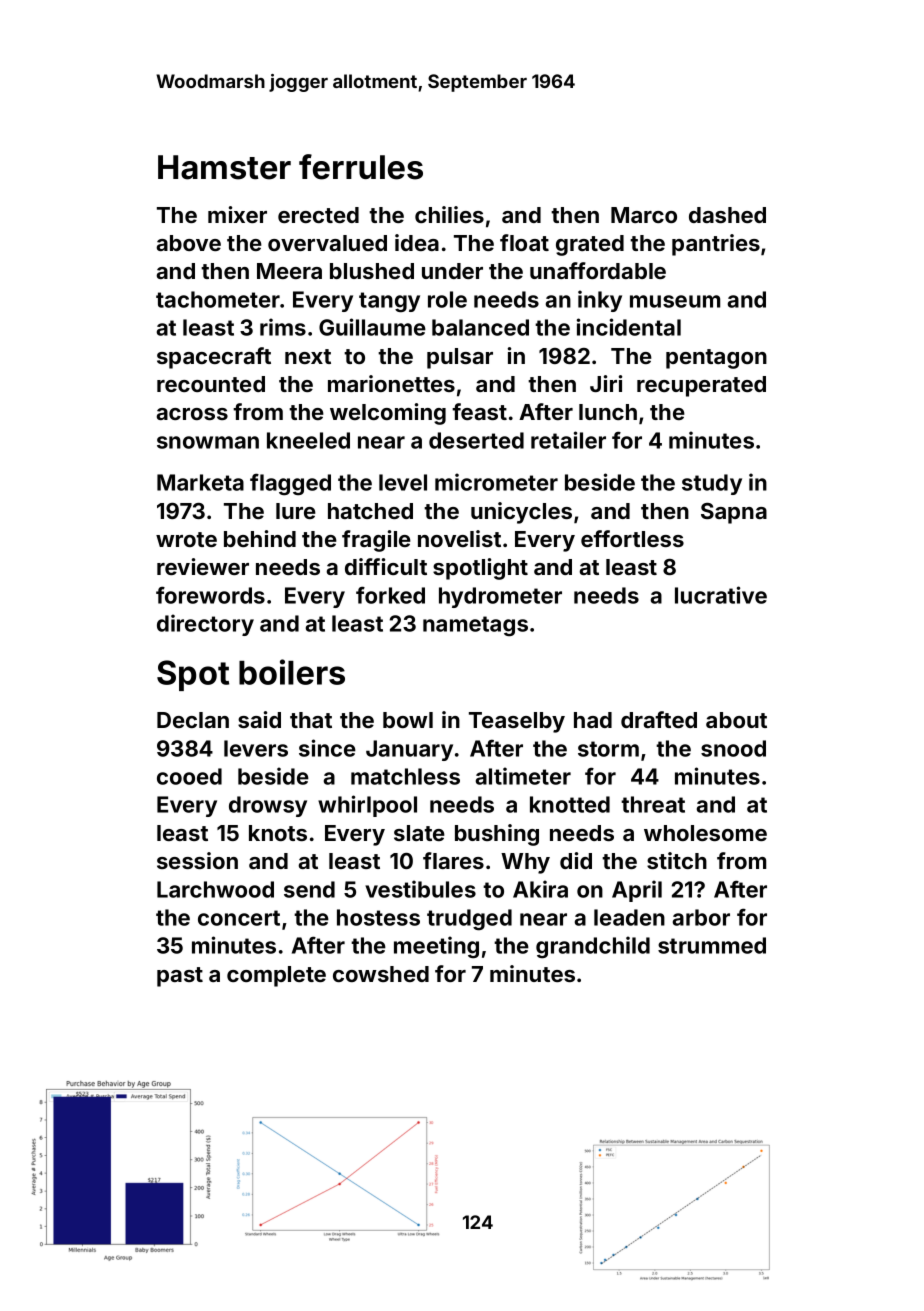  I want to click on past, so click(180, 977).
